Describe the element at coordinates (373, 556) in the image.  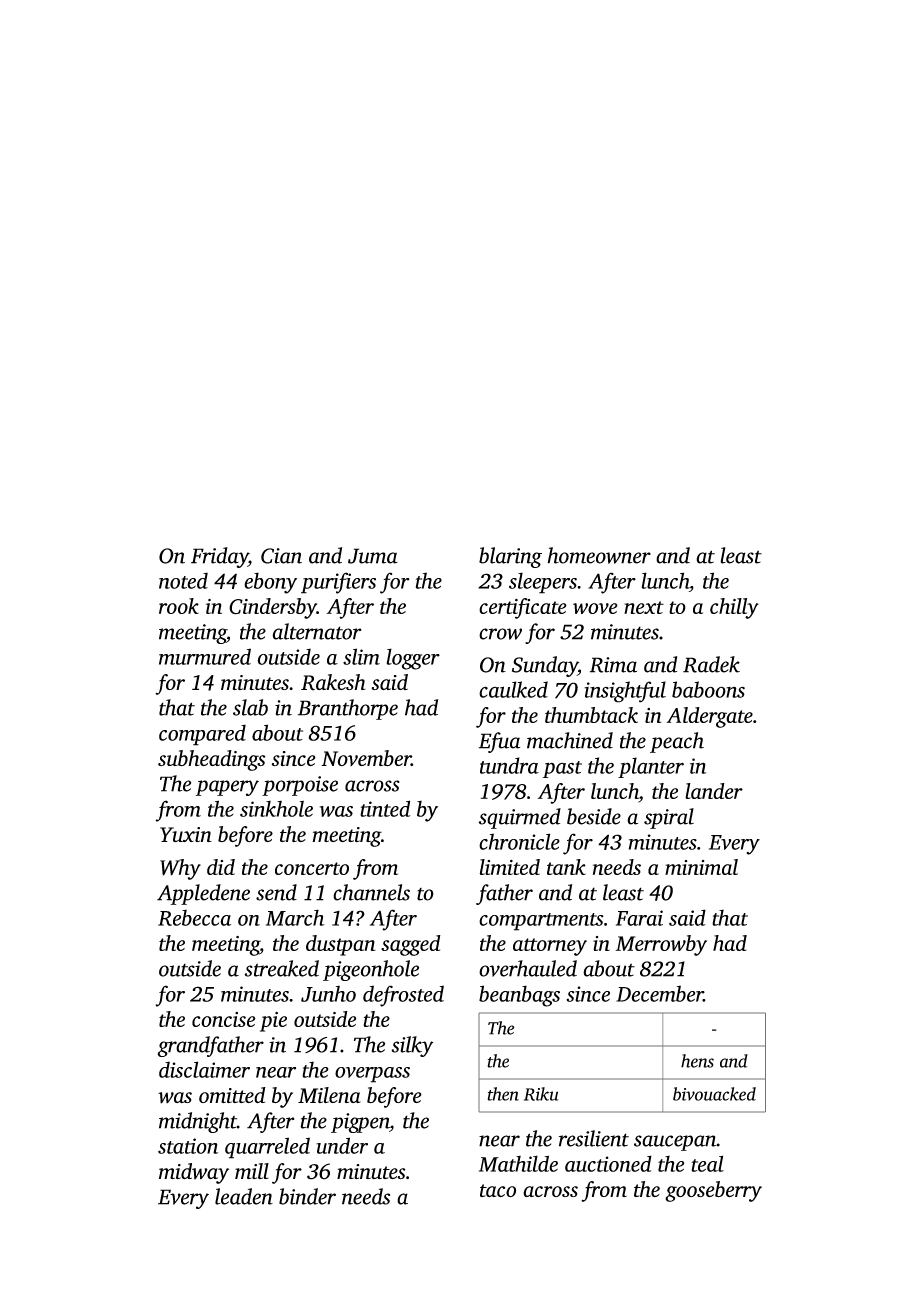
I see `Juma` at that location.
